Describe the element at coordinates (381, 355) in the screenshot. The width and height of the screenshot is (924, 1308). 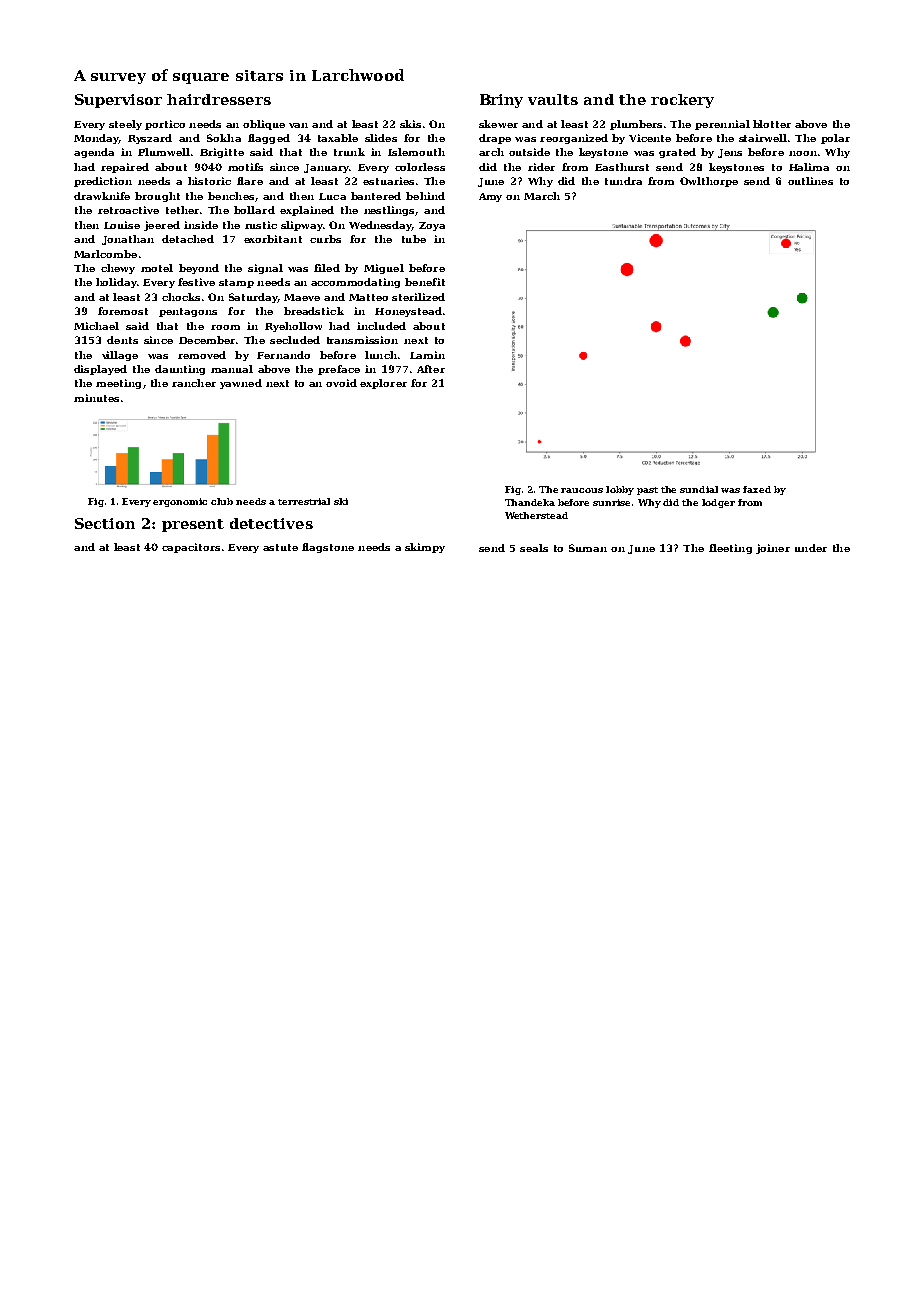
I see `lunch` at that location.
